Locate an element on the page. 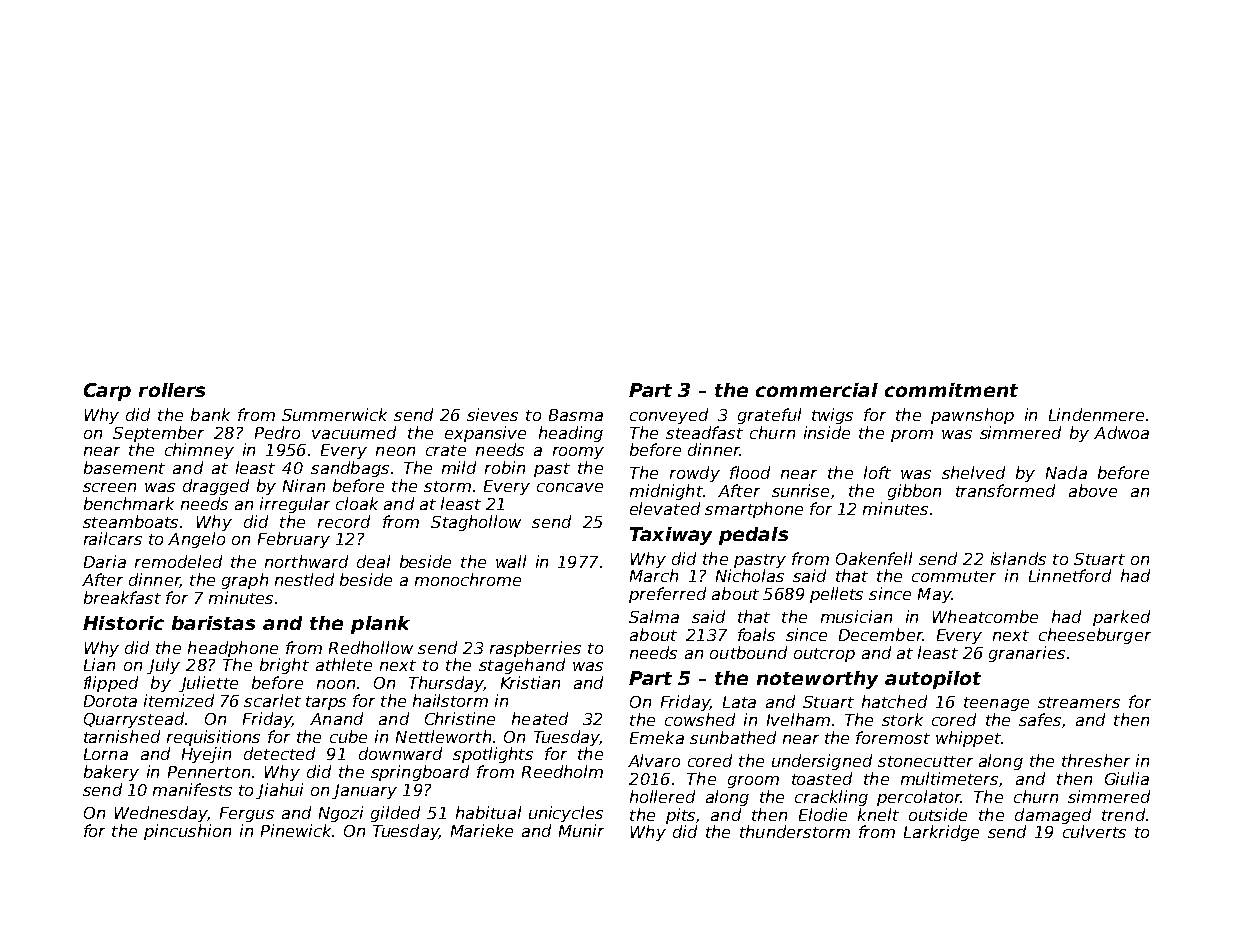  manifests is located at coordinates (192, 789).
